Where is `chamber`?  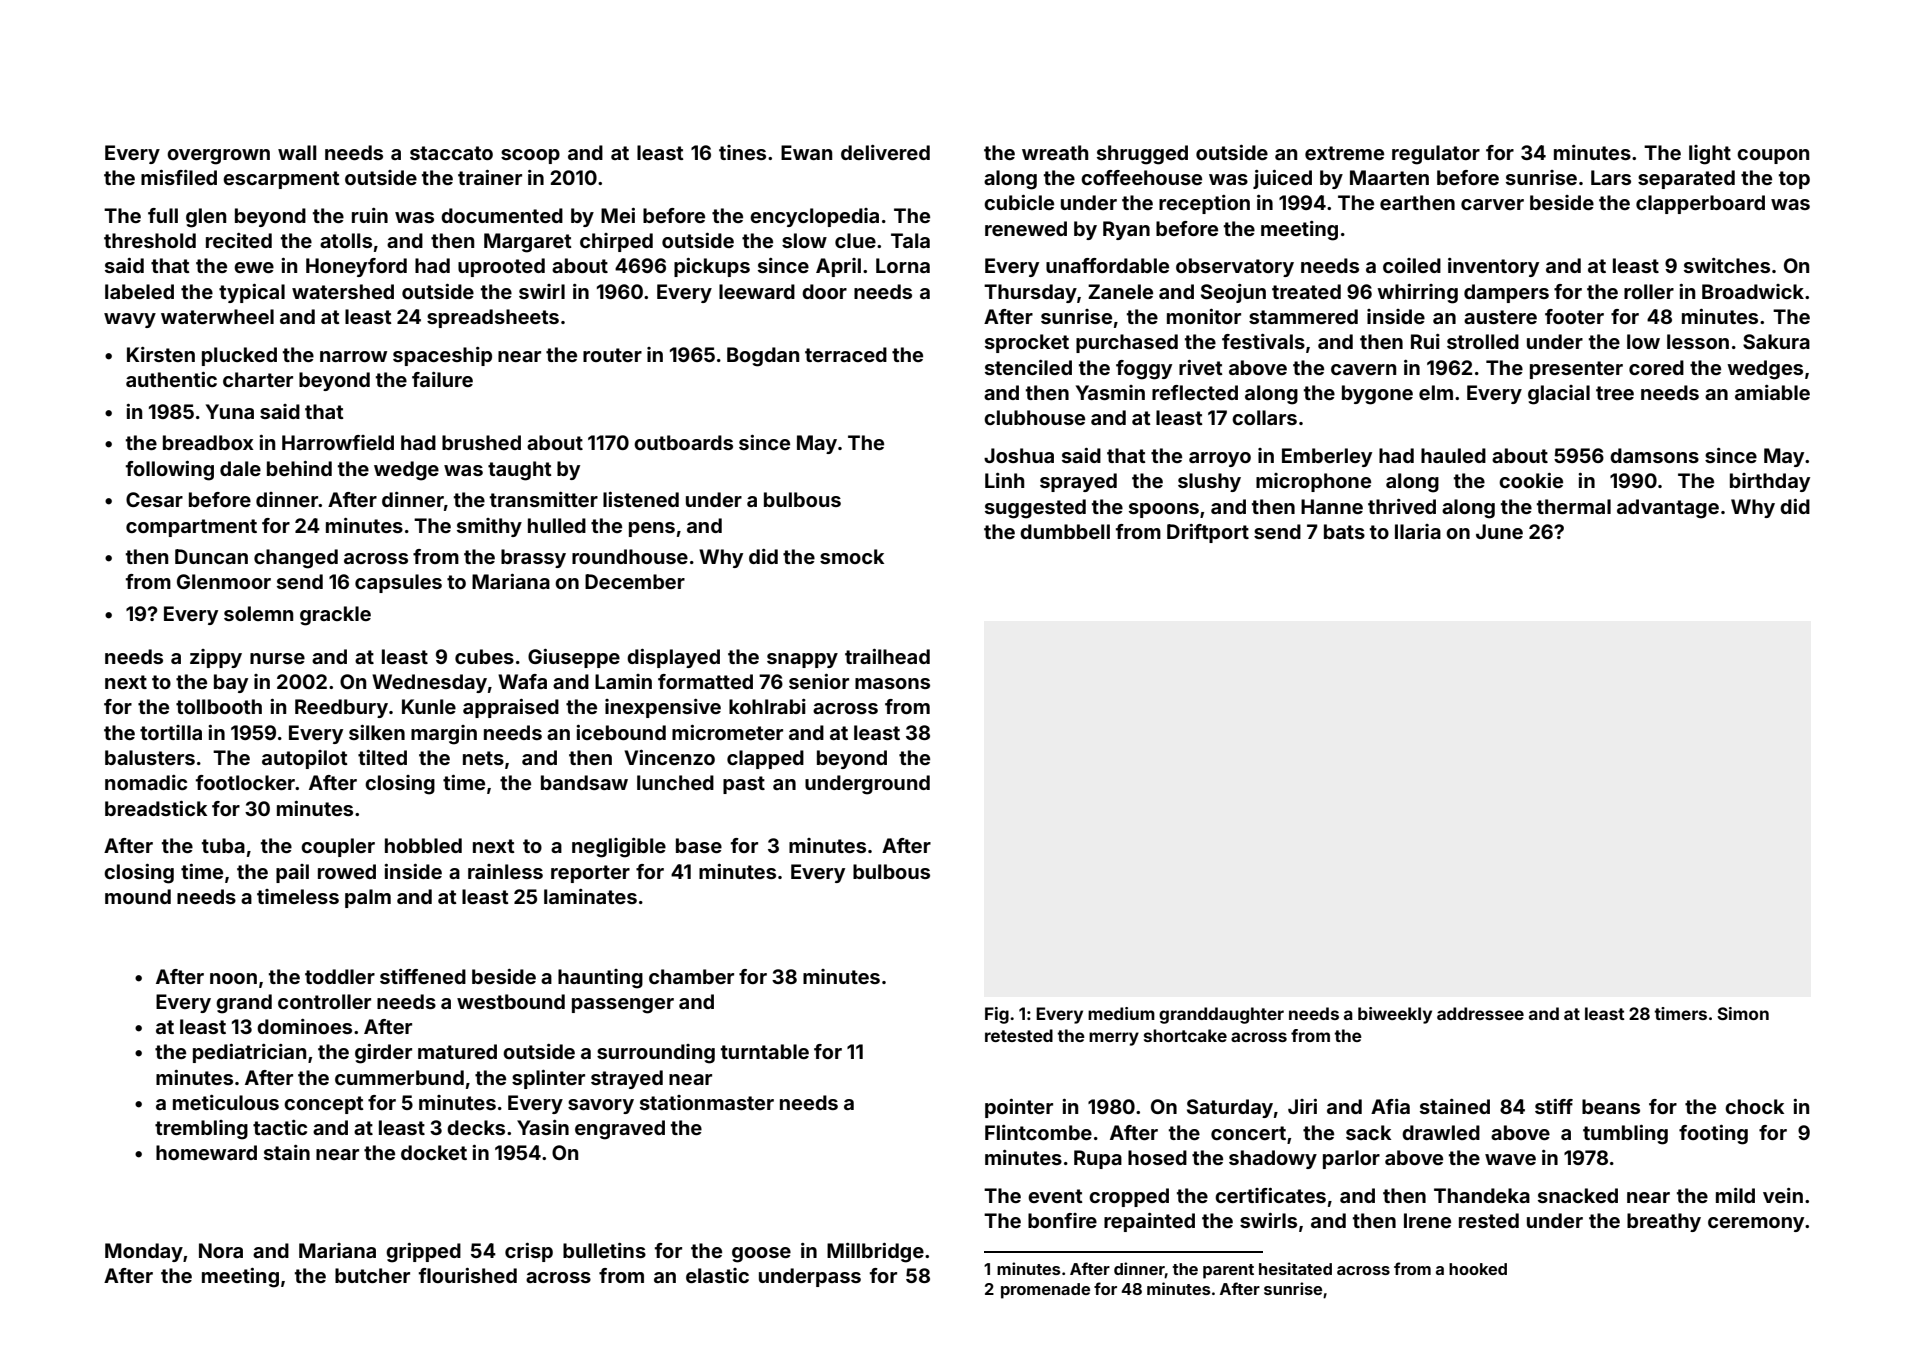 chamber is located at coordinates (691, 976).
